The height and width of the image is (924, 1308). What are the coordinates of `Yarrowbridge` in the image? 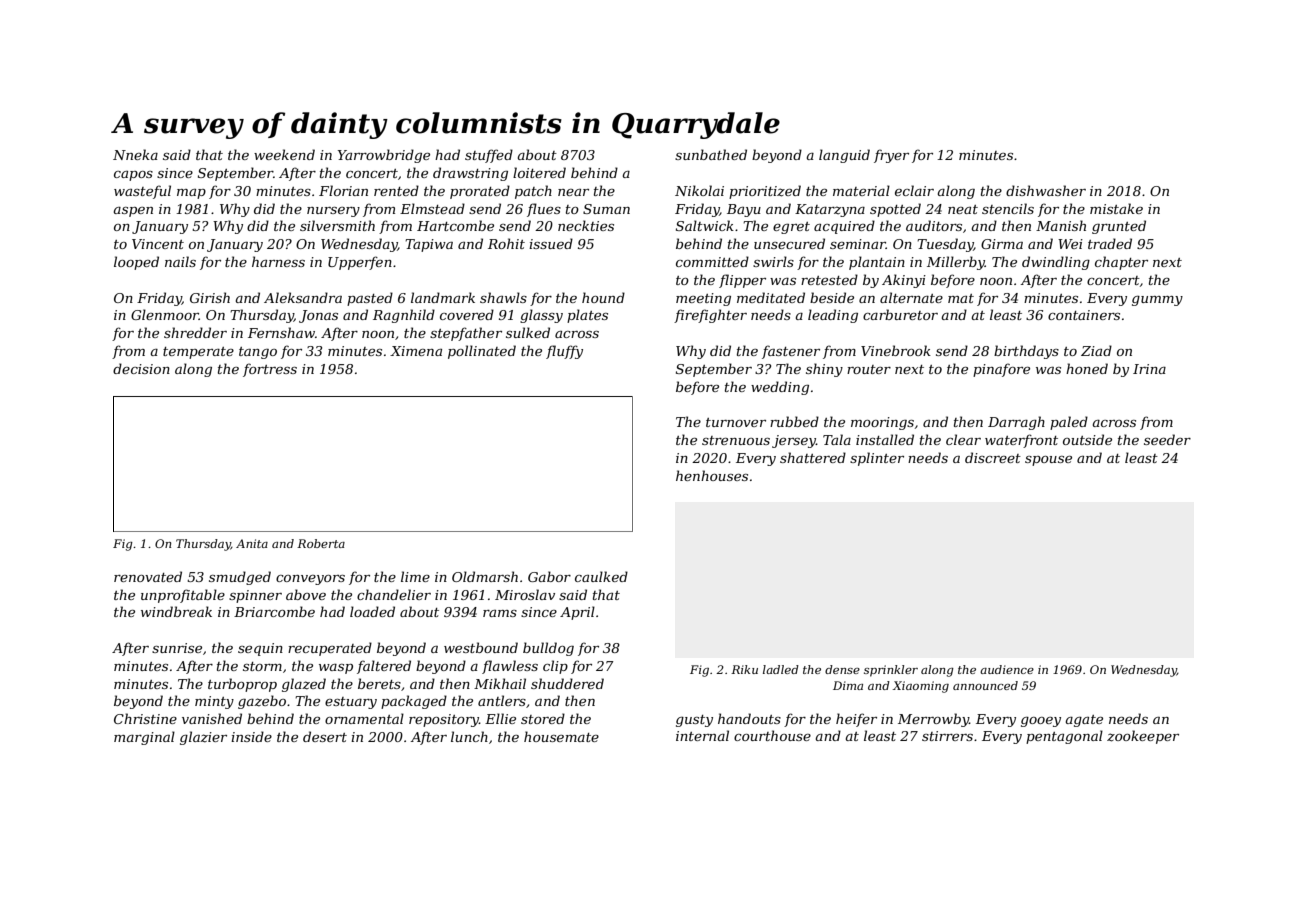 It's located at (384, 156).
